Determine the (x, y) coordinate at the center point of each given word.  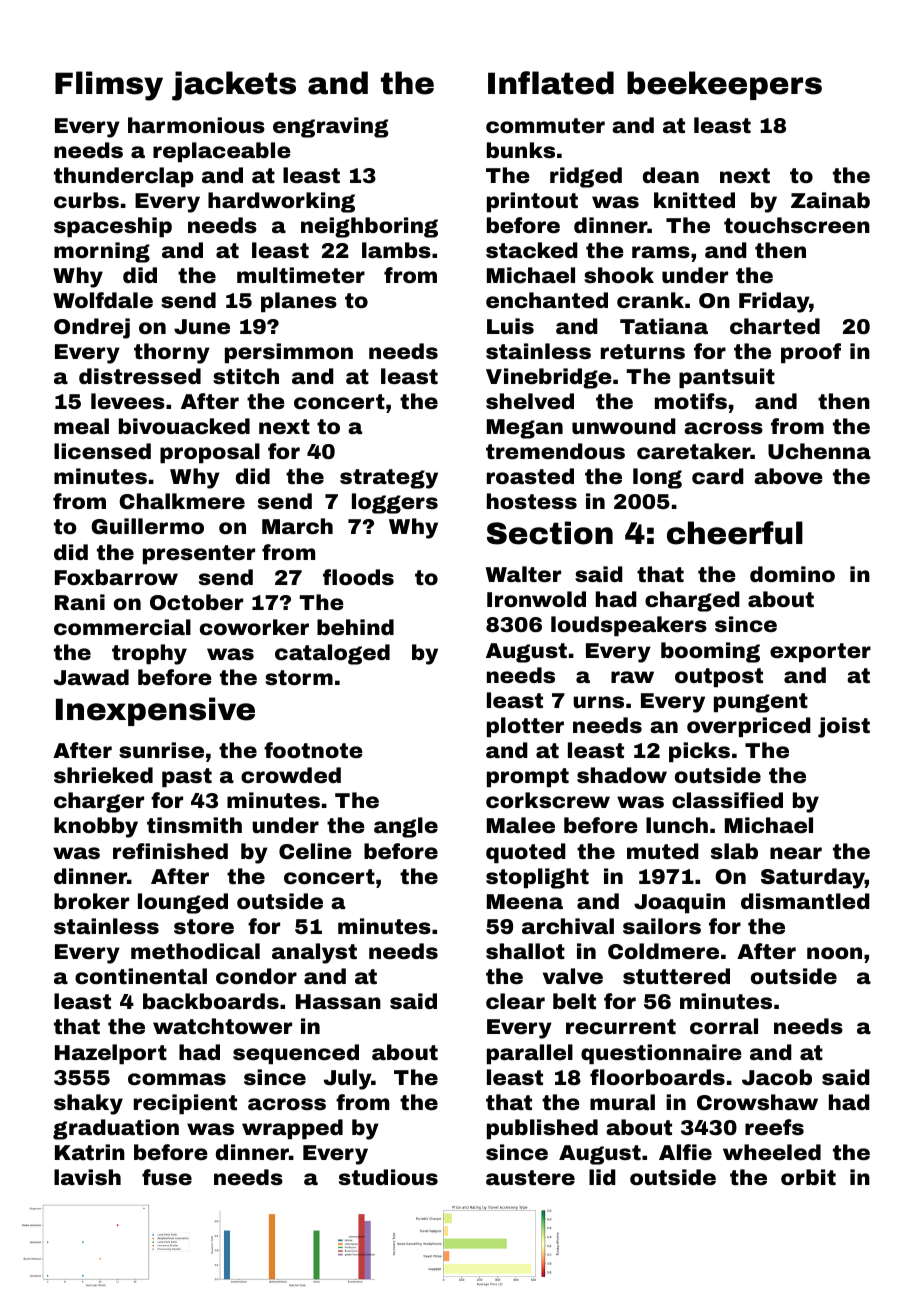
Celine (315, 851)
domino (792, 574)
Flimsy (109, 86)
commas (177, 1079)
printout (532, 202)
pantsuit (727, 378)
